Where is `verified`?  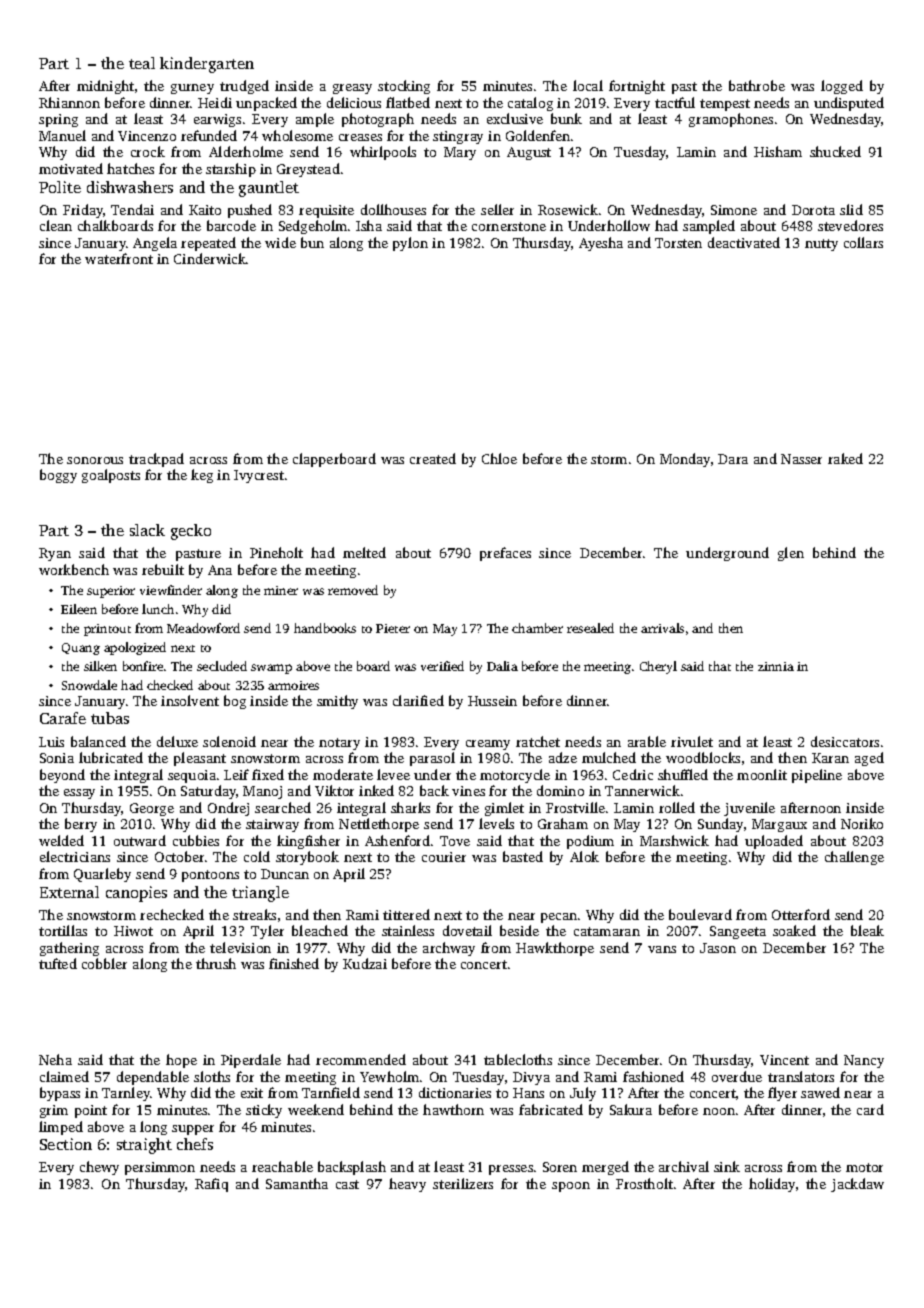
verified is located at coordinates (442, 666).
